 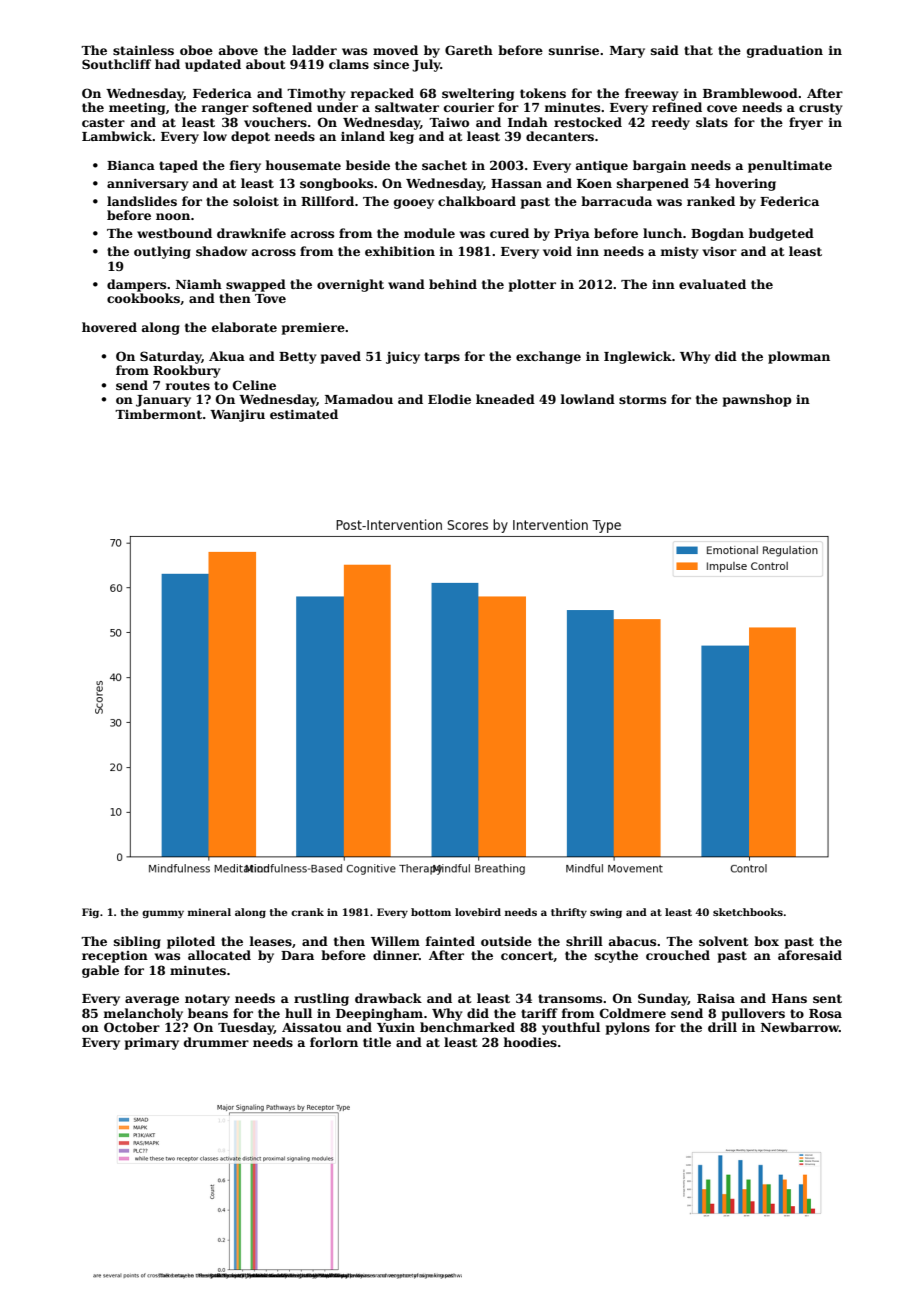 I want to click on swapped, so click(x=256, y=285).
